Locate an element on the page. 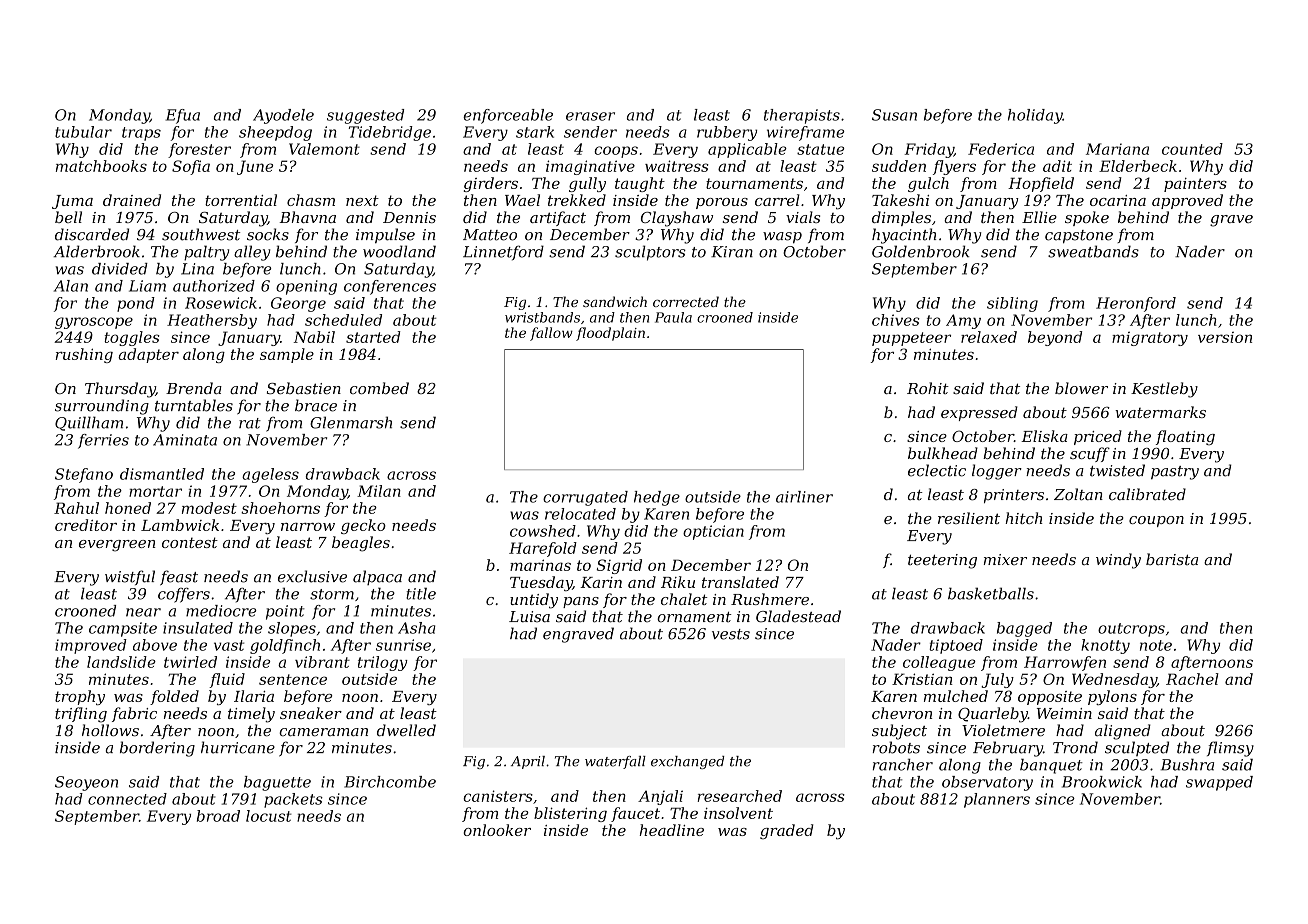 This document has width=1308, height=924. next is located at coordinates (362, 200).
